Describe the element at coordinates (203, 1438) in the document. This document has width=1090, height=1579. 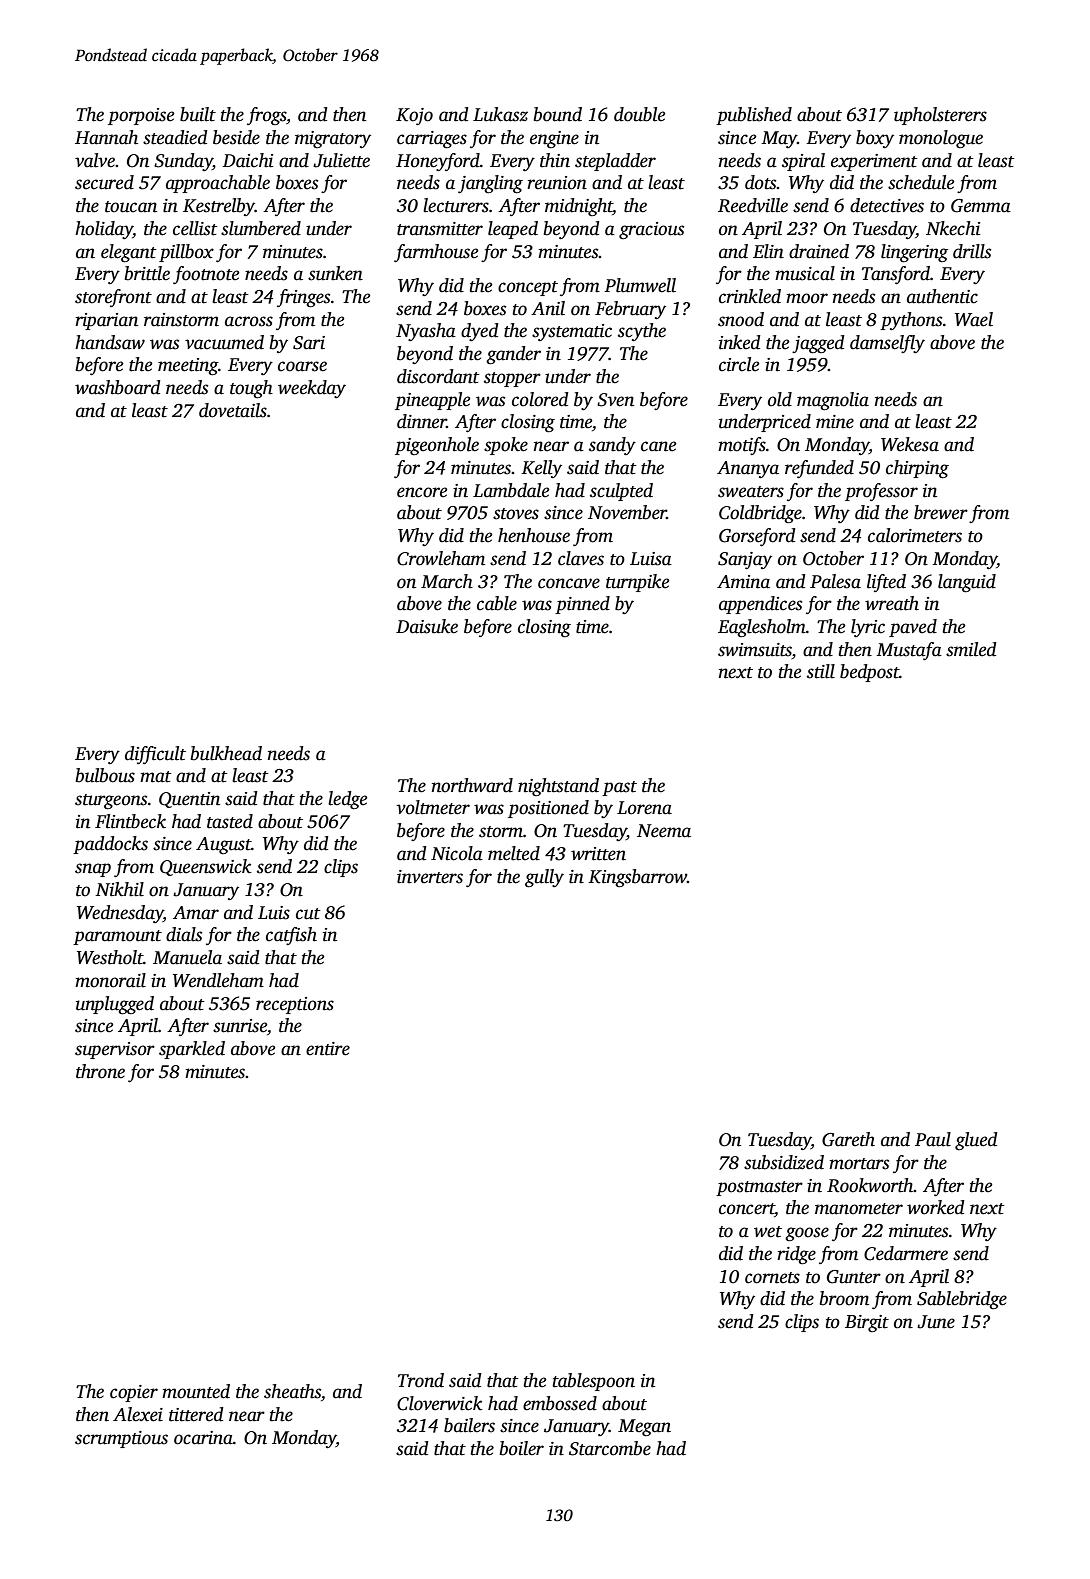
I see `ocarina` at that location.
